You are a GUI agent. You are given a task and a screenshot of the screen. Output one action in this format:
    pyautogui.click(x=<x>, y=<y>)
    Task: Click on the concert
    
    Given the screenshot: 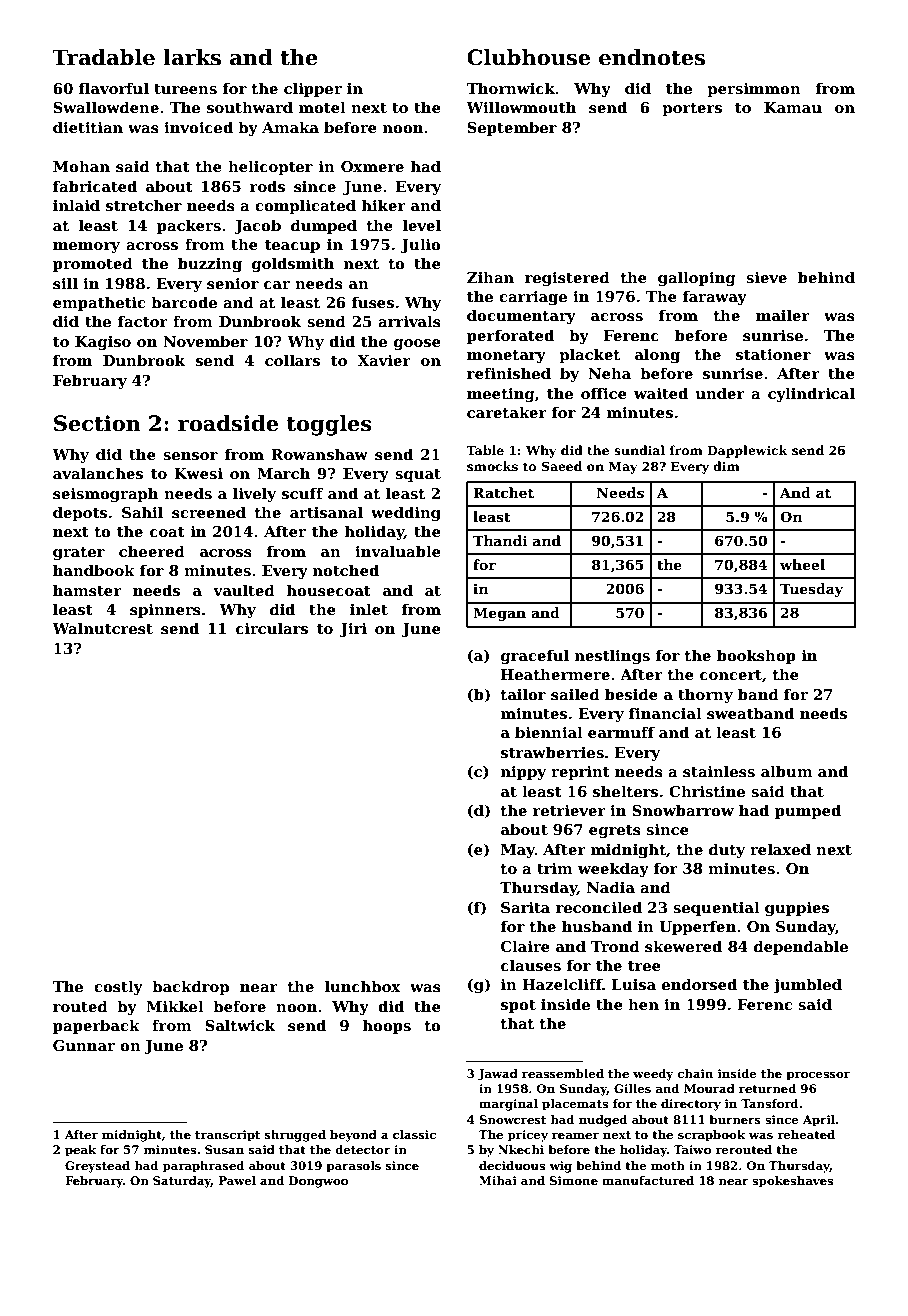 What is the action you would take?
    pyautogui.click(x=731, y=675)
